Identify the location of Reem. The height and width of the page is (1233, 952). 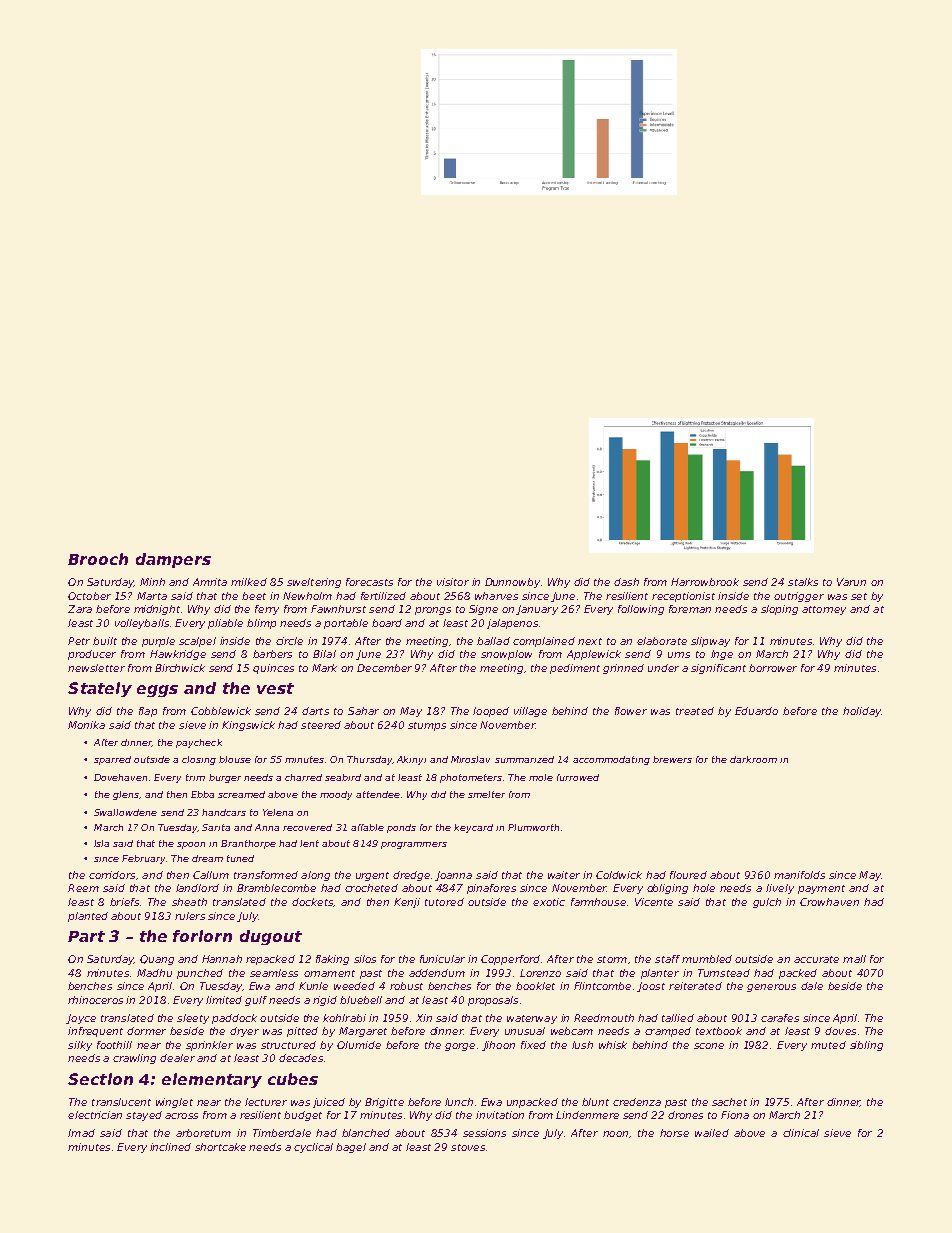
(83, 888).
